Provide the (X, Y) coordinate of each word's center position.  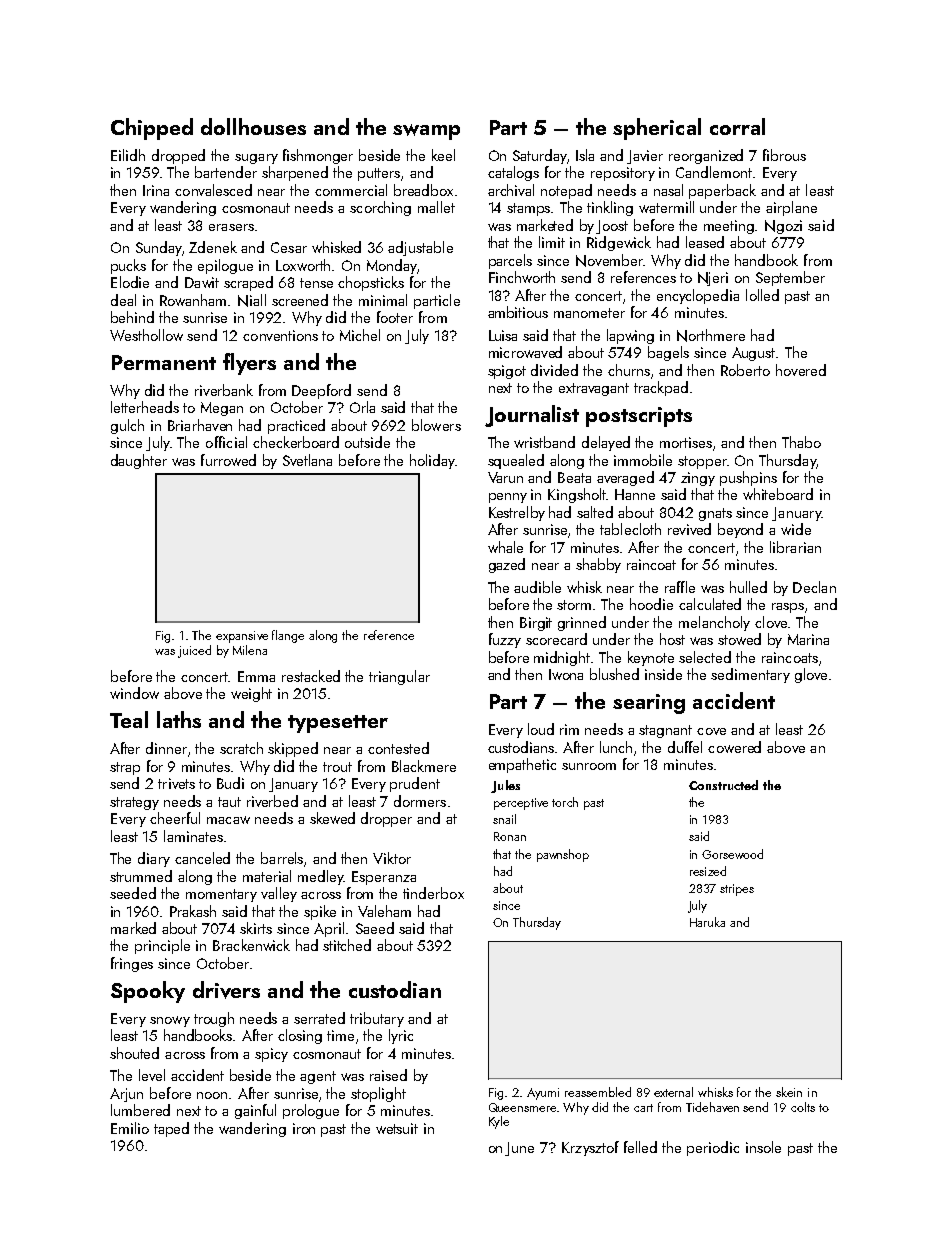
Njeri (713, 279)
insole (763, 1147)
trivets (176, 783)
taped (171, 1129)
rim (569, 729)
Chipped (152, 129)
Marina (808, 639)
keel (443, 155)
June (519, 1149)
